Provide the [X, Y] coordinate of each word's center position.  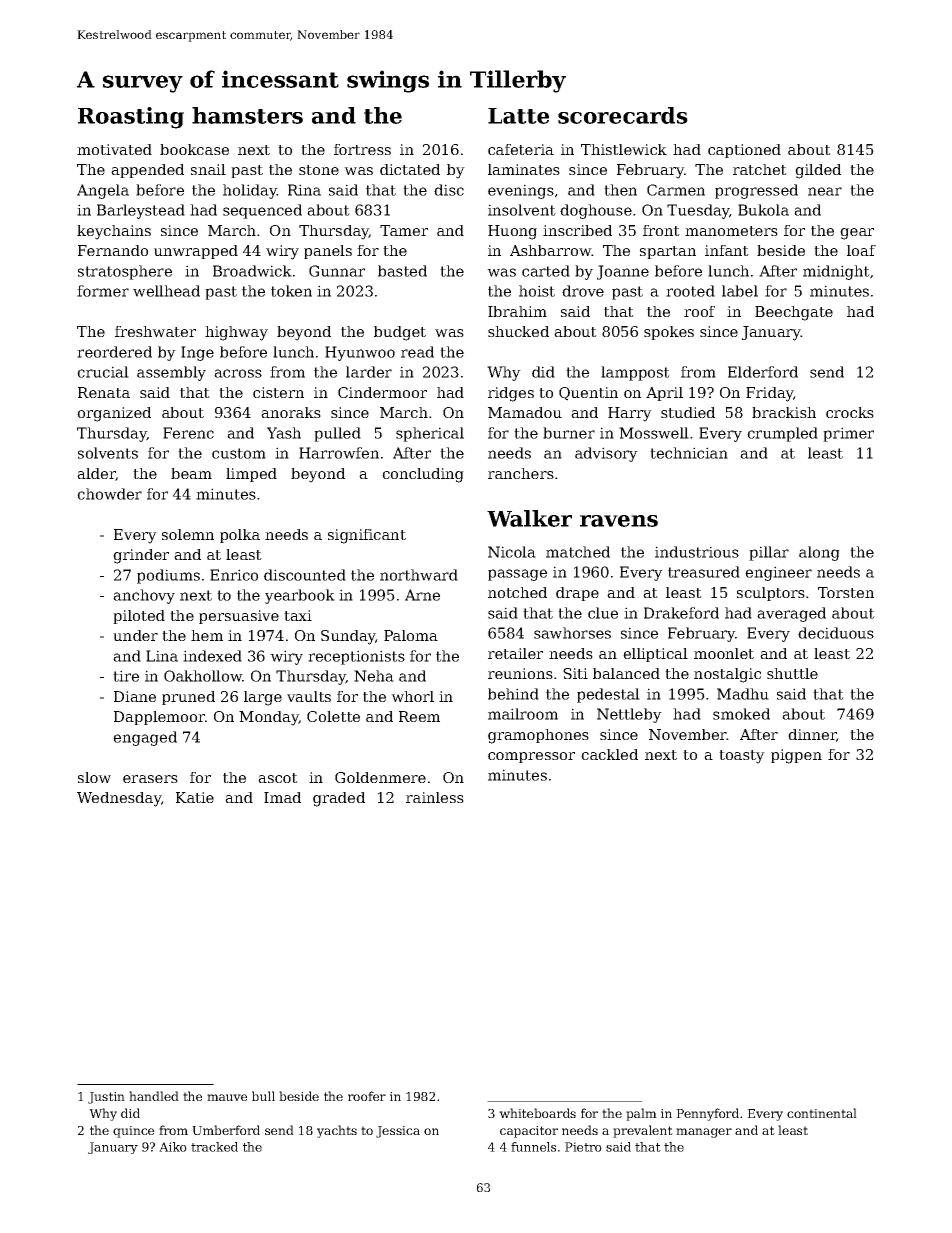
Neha [374, 676]
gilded [818, 171]
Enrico [234, 575]
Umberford [226, 1130]
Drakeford [681, 613]
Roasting [131, 118]
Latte [518, 116]
